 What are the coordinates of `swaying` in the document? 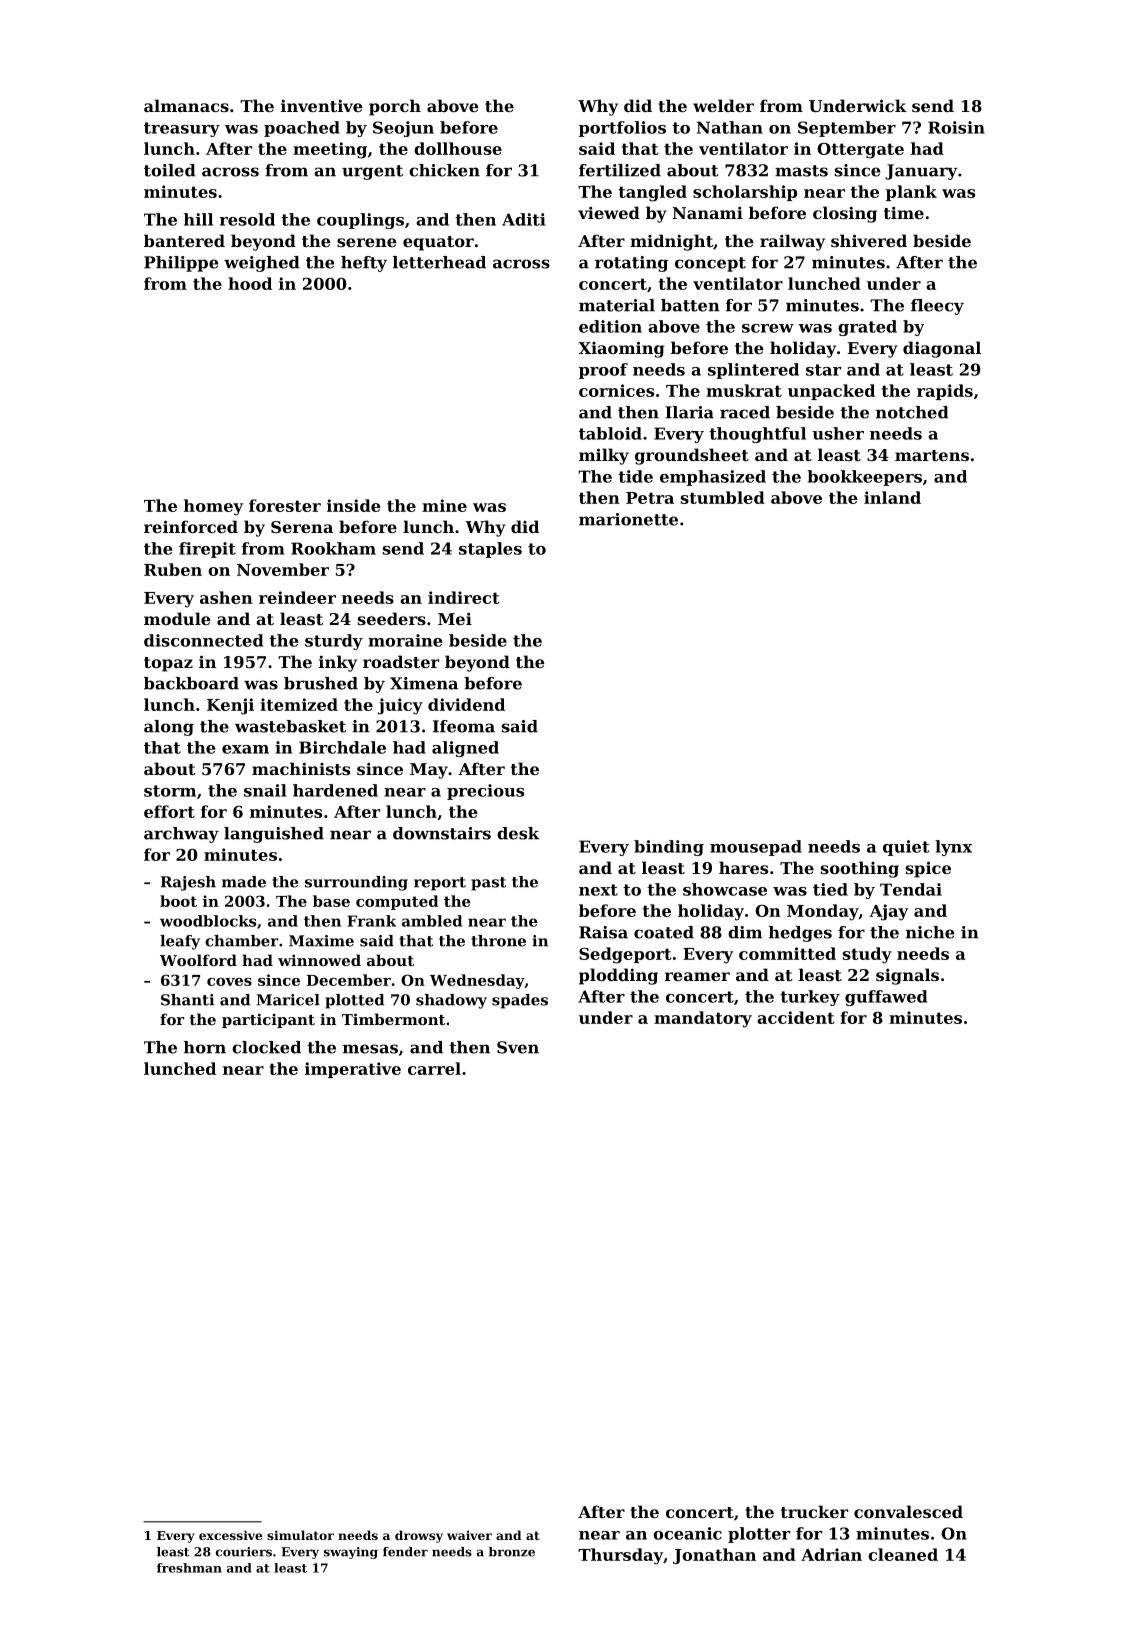 It's located at (351, 1553).
